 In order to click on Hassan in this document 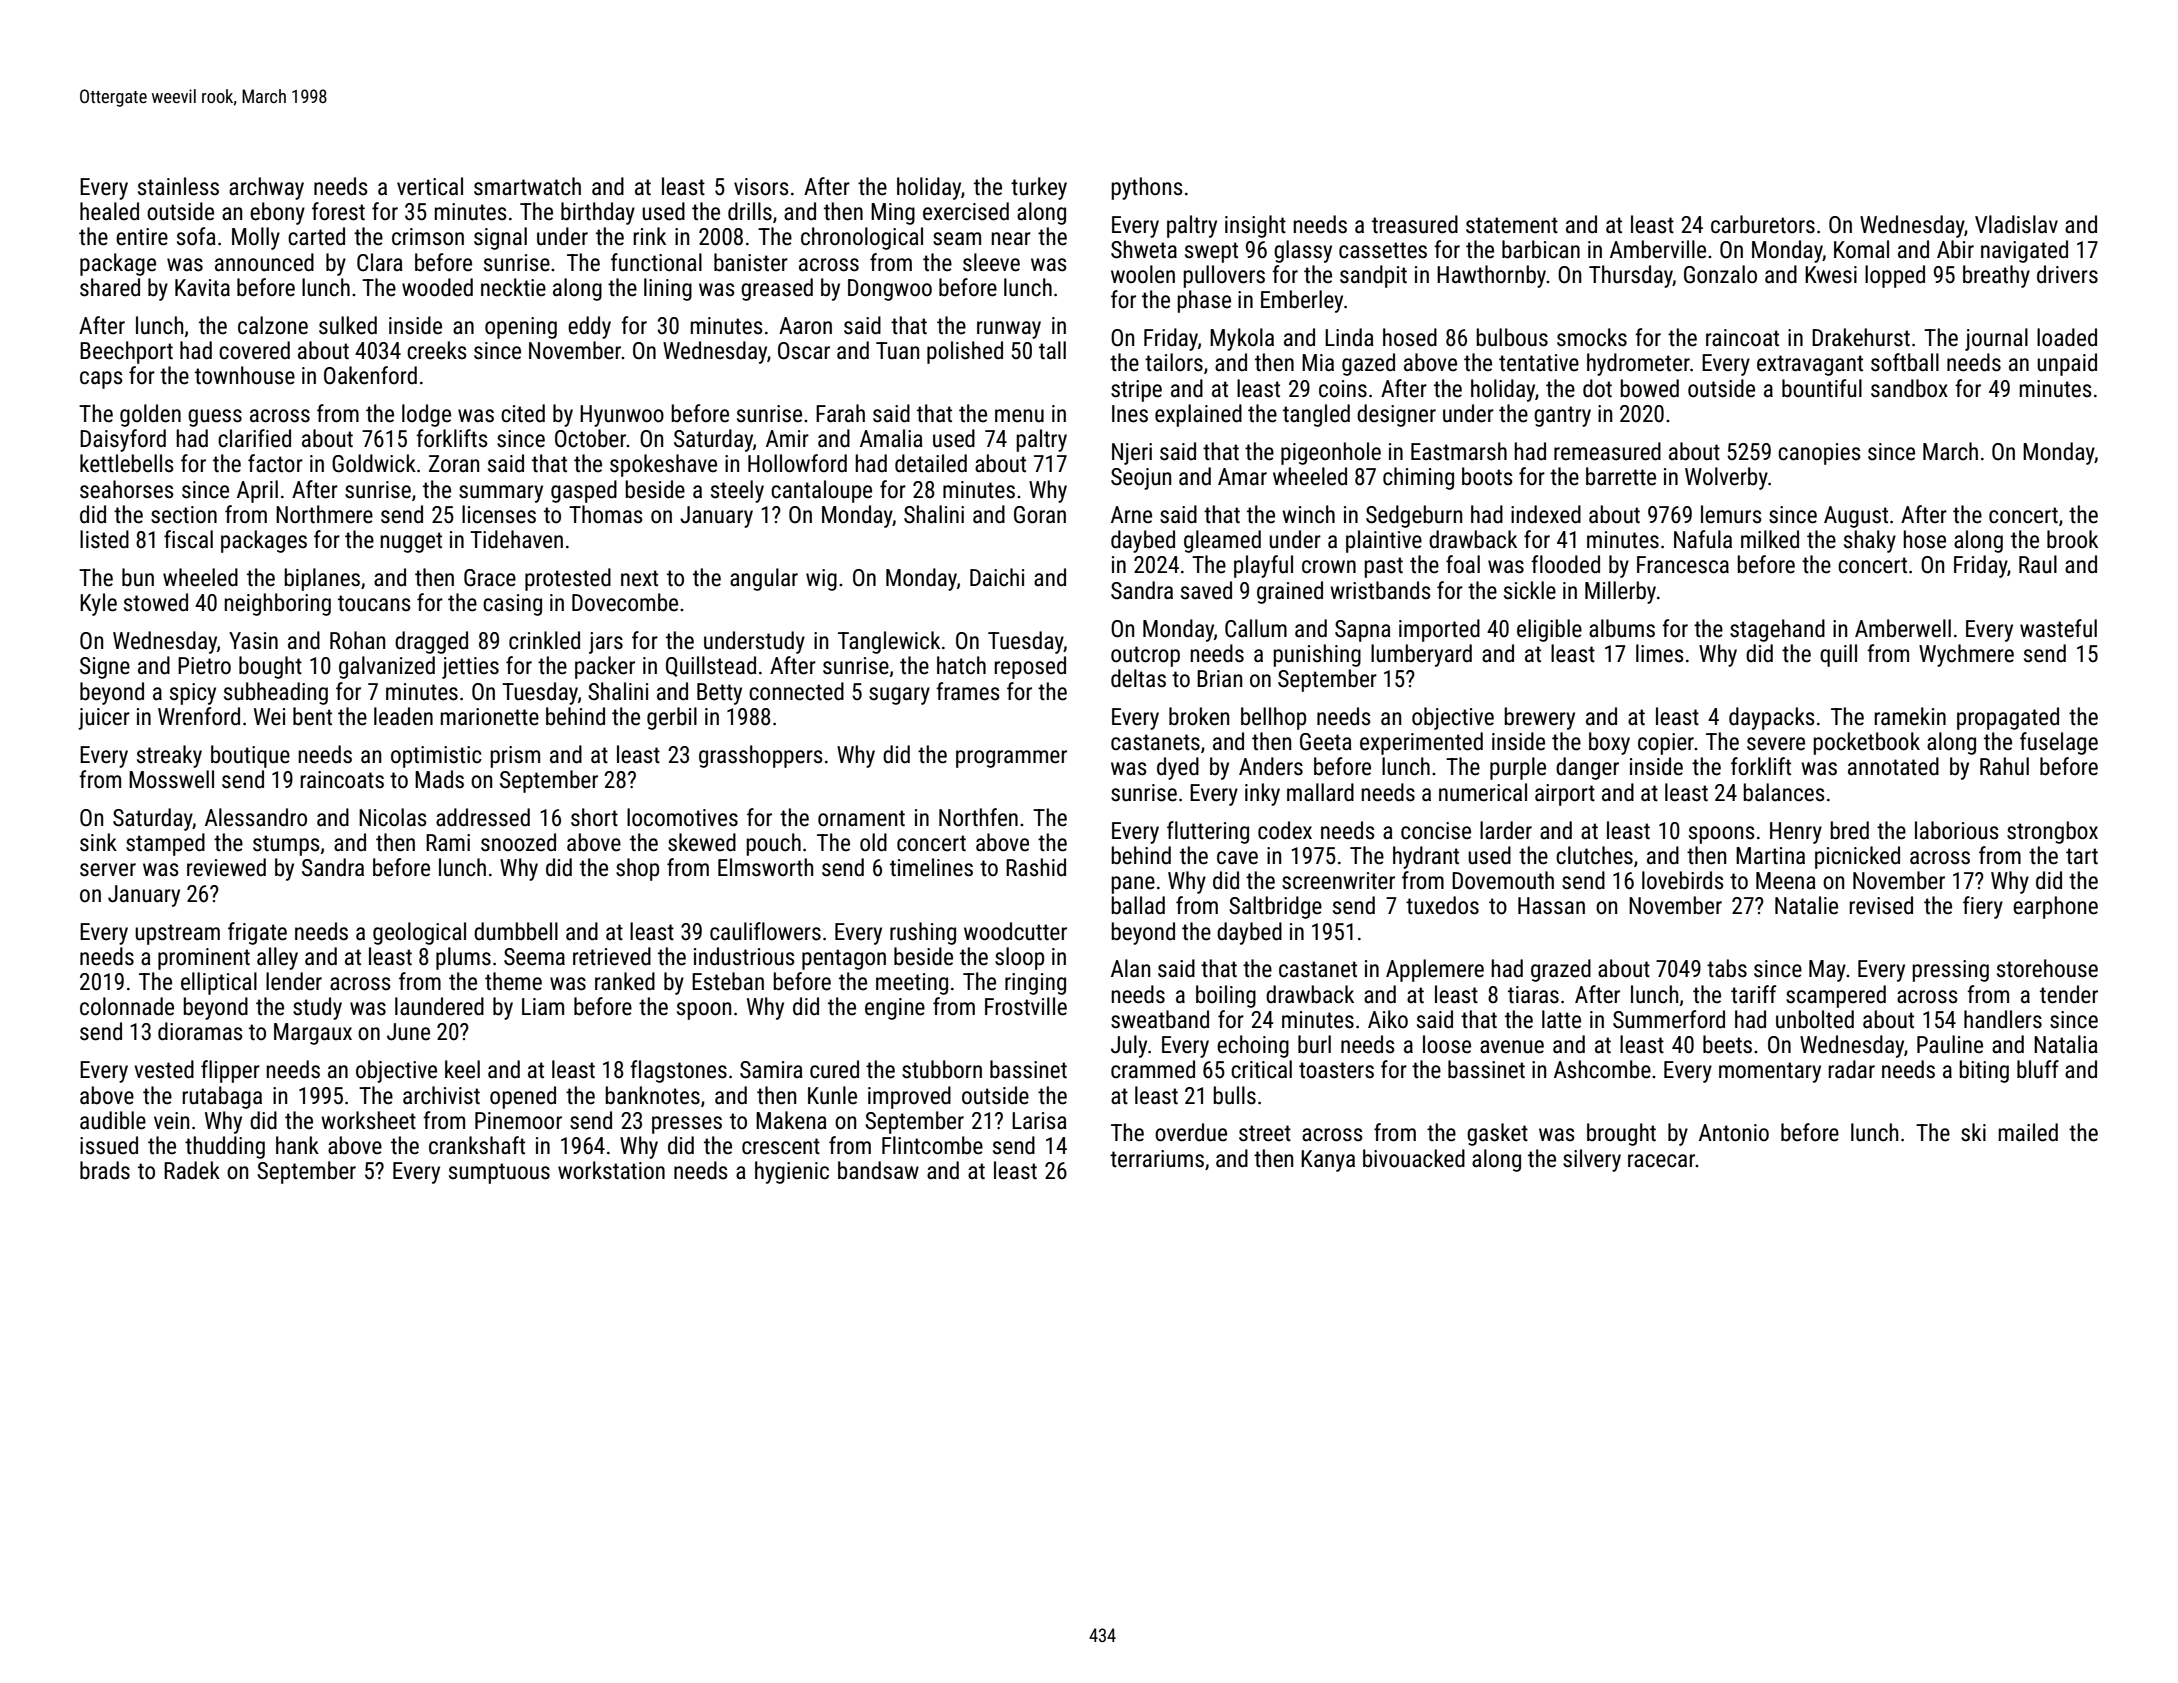, I will do `click(1551, 906)`.
